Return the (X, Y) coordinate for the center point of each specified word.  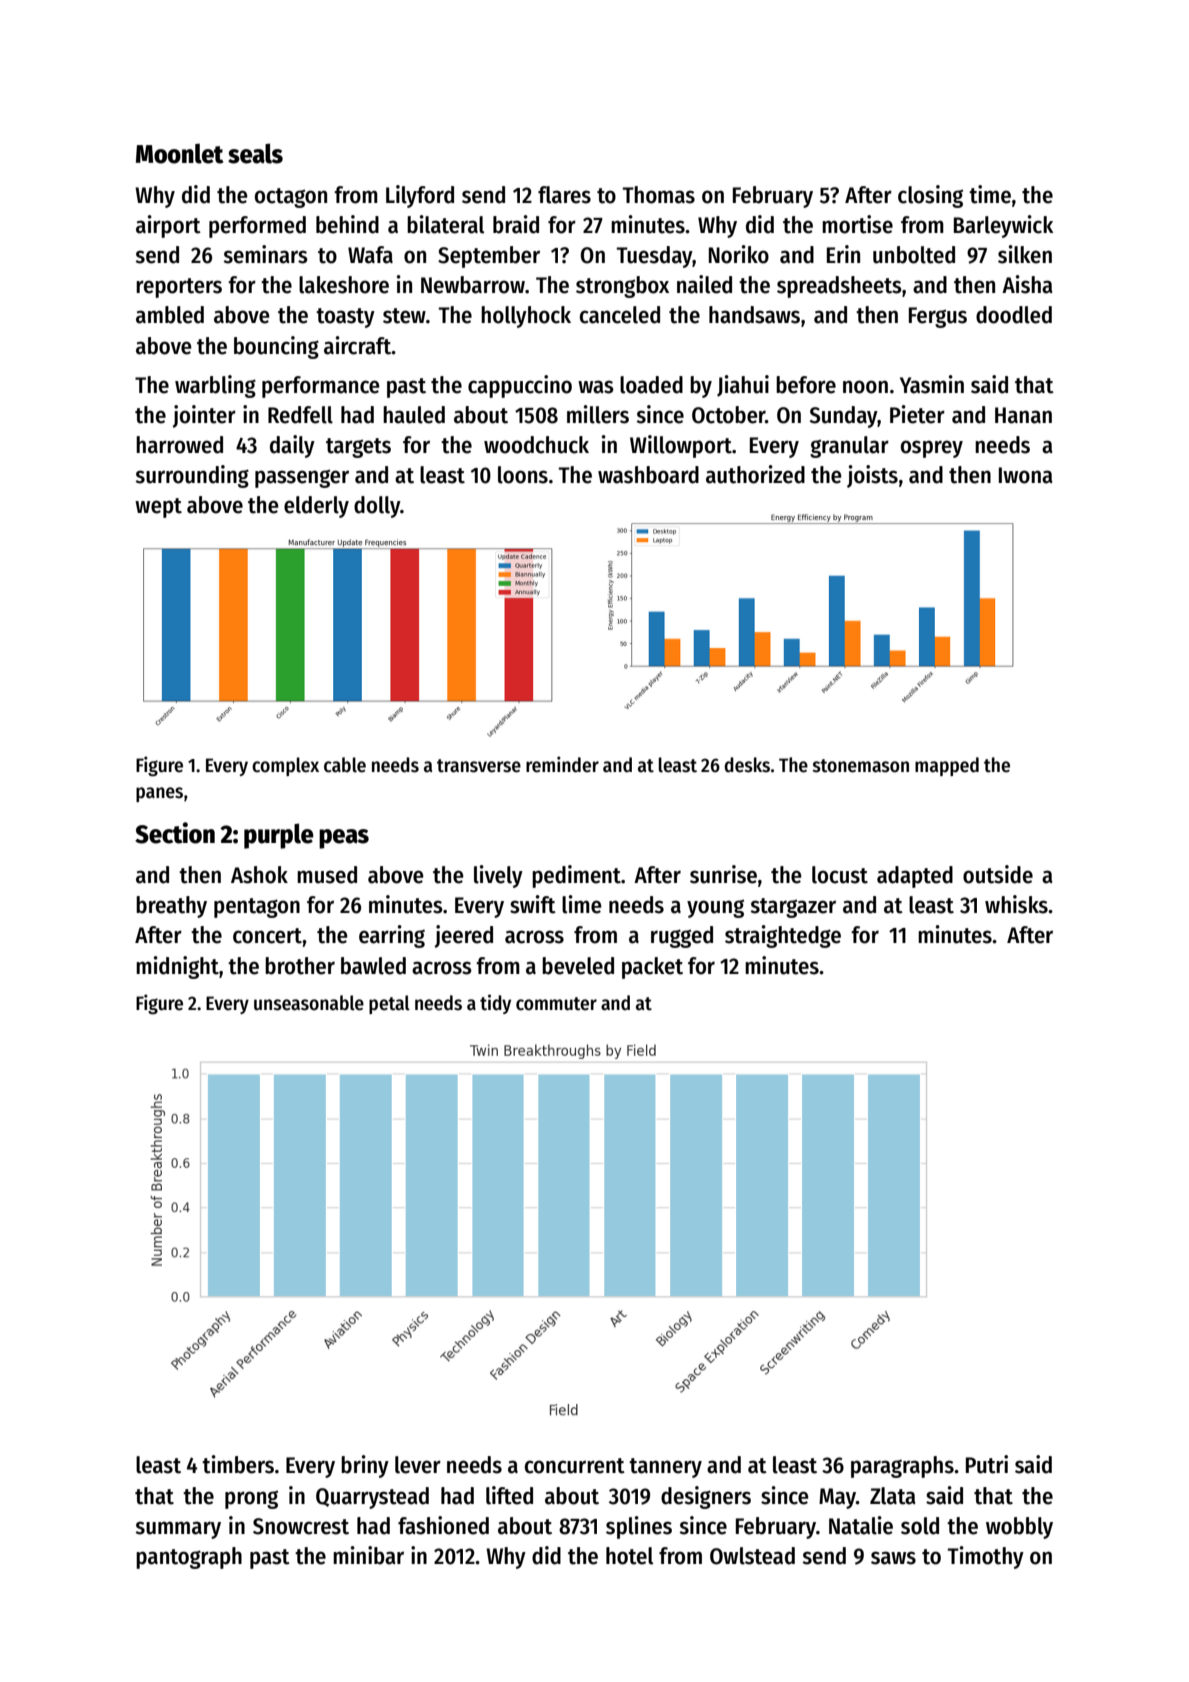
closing (930, 196)
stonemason (861, 766)
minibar (368, 1555)
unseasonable (309, 1003)
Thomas (659, 195)
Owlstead (752, 1556)
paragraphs (902, 1467)
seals (255, 153)
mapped (947, 766)
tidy (495, 1004)
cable (345, 765)
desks (747, 765)
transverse (479, 766)
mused (327, 875)
